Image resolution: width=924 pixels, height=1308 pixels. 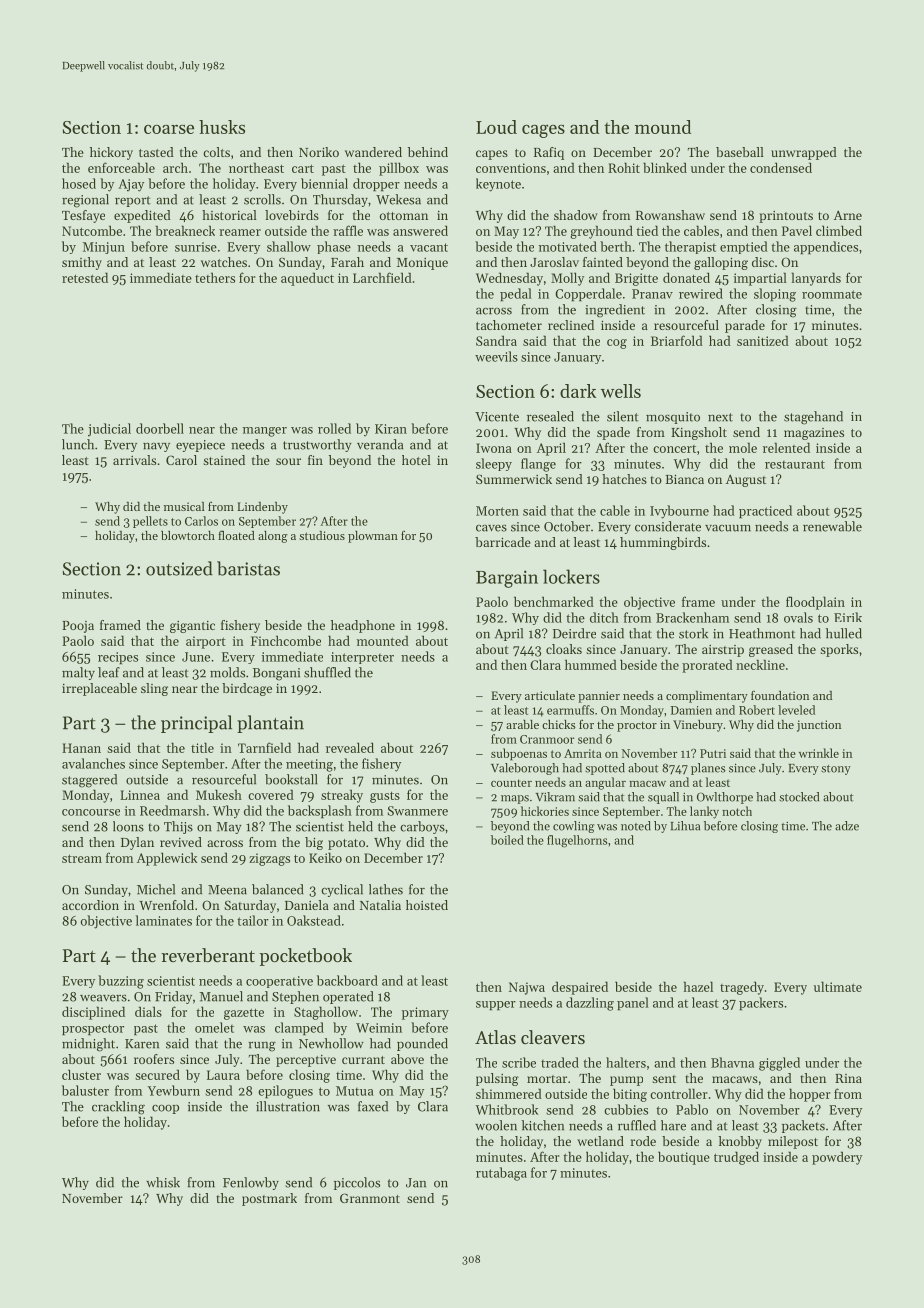 I want to click on concourse, so click(x=91, y=812).
